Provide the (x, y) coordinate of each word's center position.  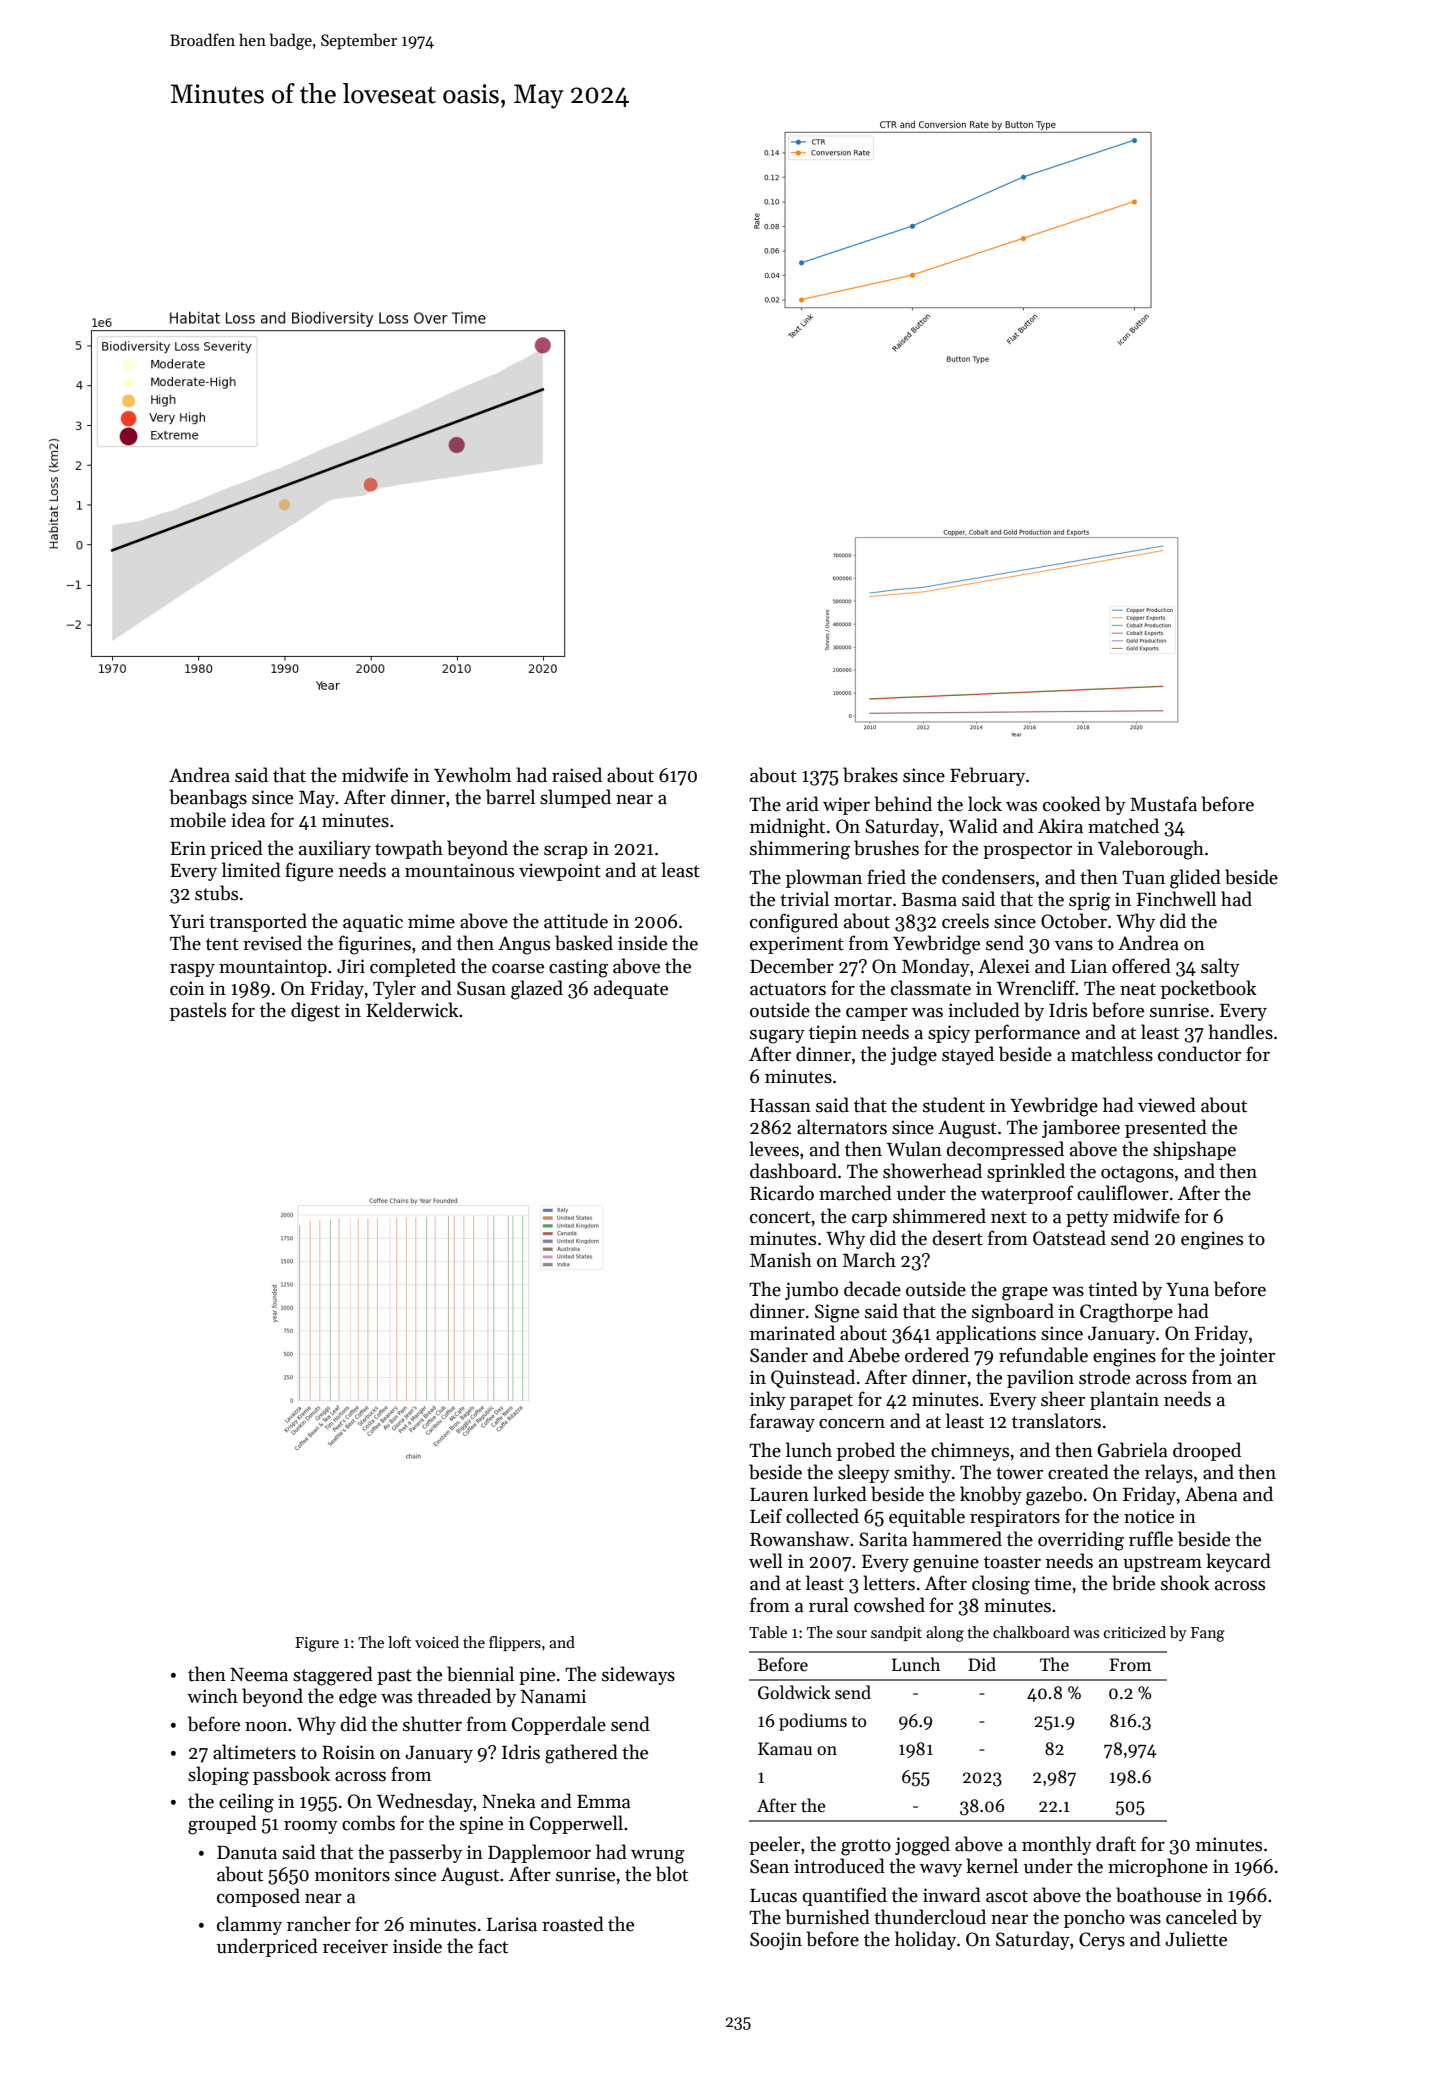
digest (315, 1012)
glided (1195, 879)
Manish (781, 1260)
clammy (249, 1925)
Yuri (187, 921)
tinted (1113, 1289)
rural (829, 1605)
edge (358, 1698)
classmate (931, 988)
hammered (957, 1539)
